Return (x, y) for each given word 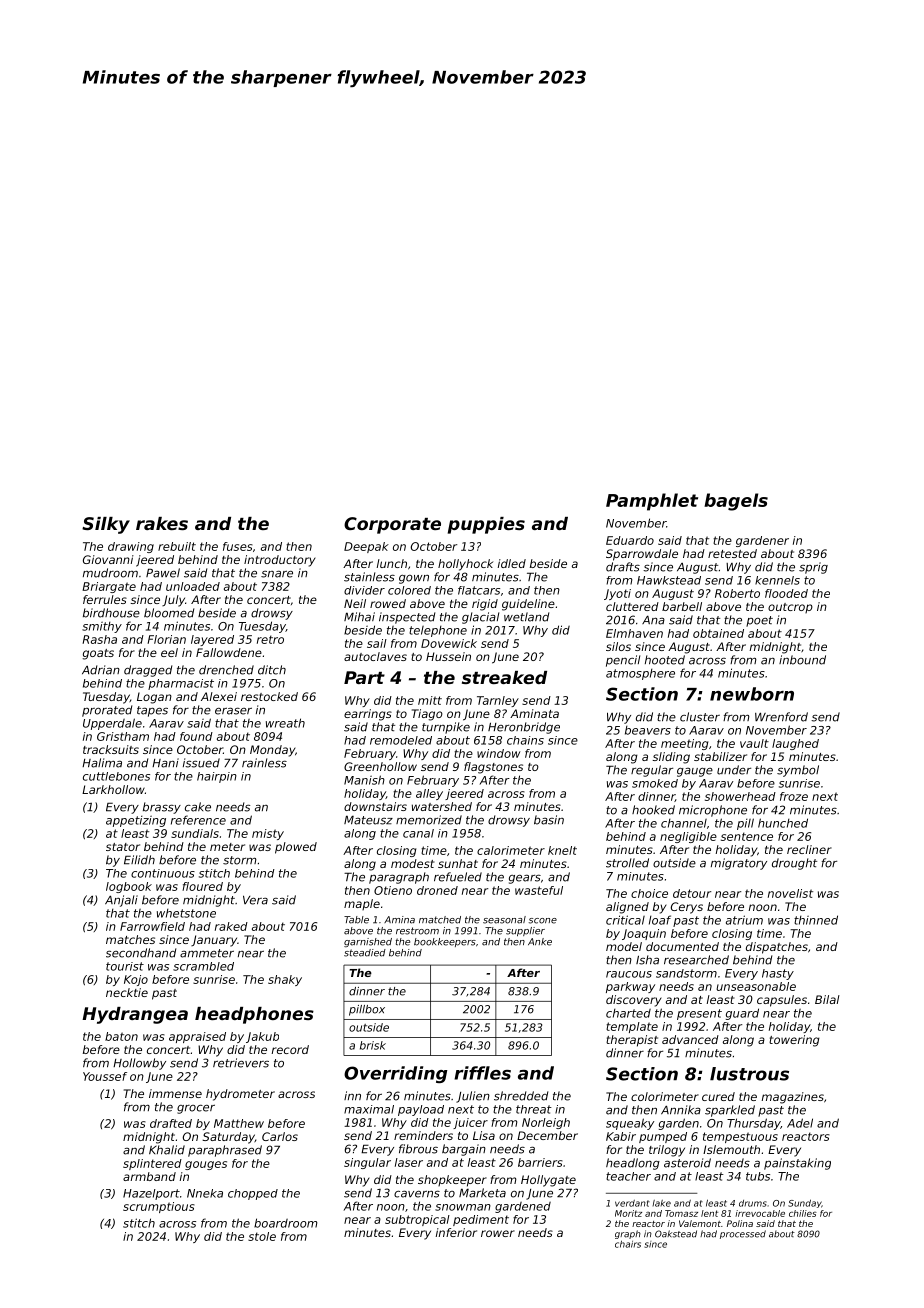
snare (277, 574)
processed (743, 1234)
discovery (634, 1001)
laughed (795, 744)
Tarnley (498, 701)
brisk (373, 1045)
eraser (233, 711)
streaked (504, 677)
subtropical (417, 1220)
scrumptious (159, 1207)
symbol (798, 771)
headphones (254, 1015)
